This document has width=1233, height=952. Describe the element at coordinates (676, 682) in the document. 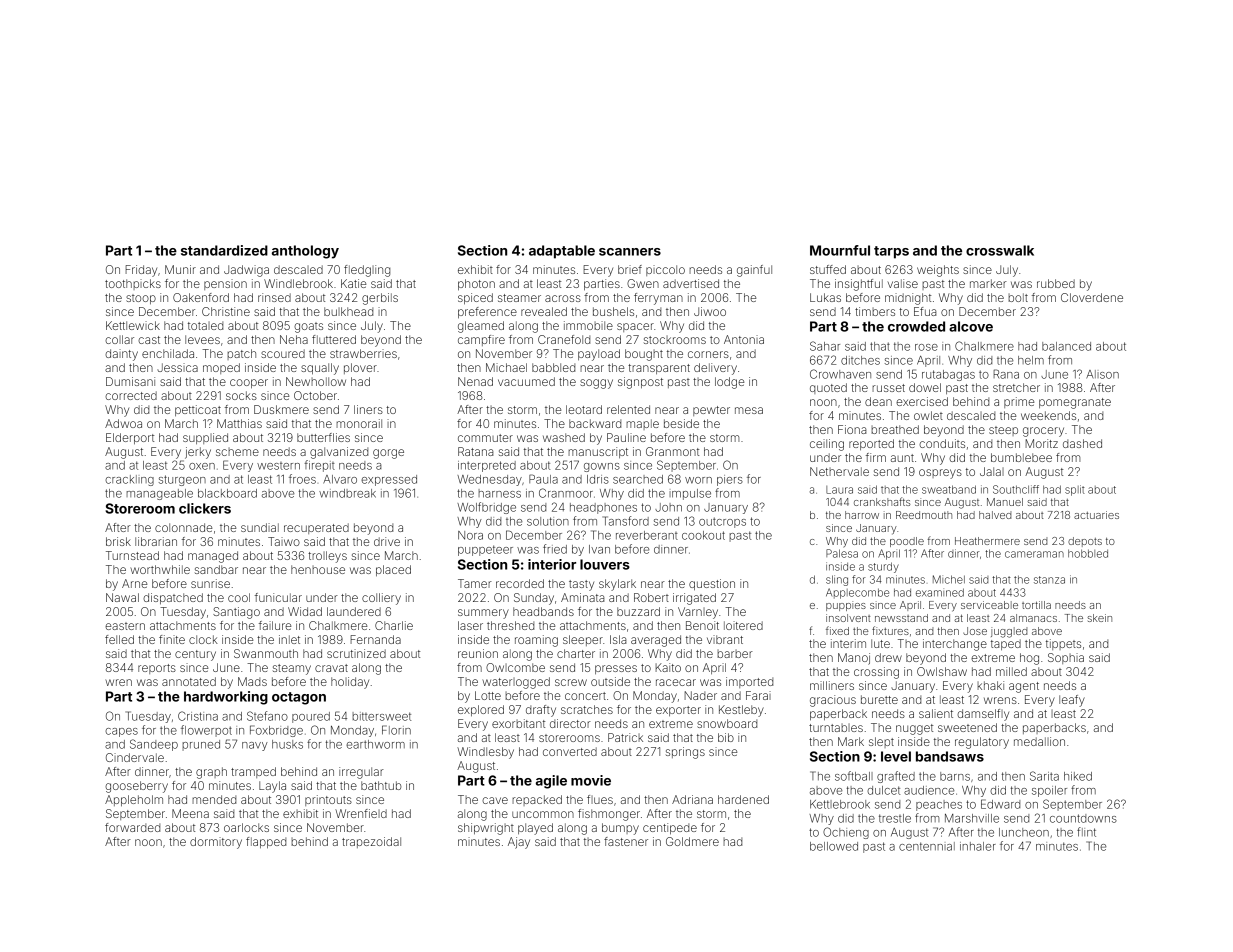

I see `racecar` at that location.
